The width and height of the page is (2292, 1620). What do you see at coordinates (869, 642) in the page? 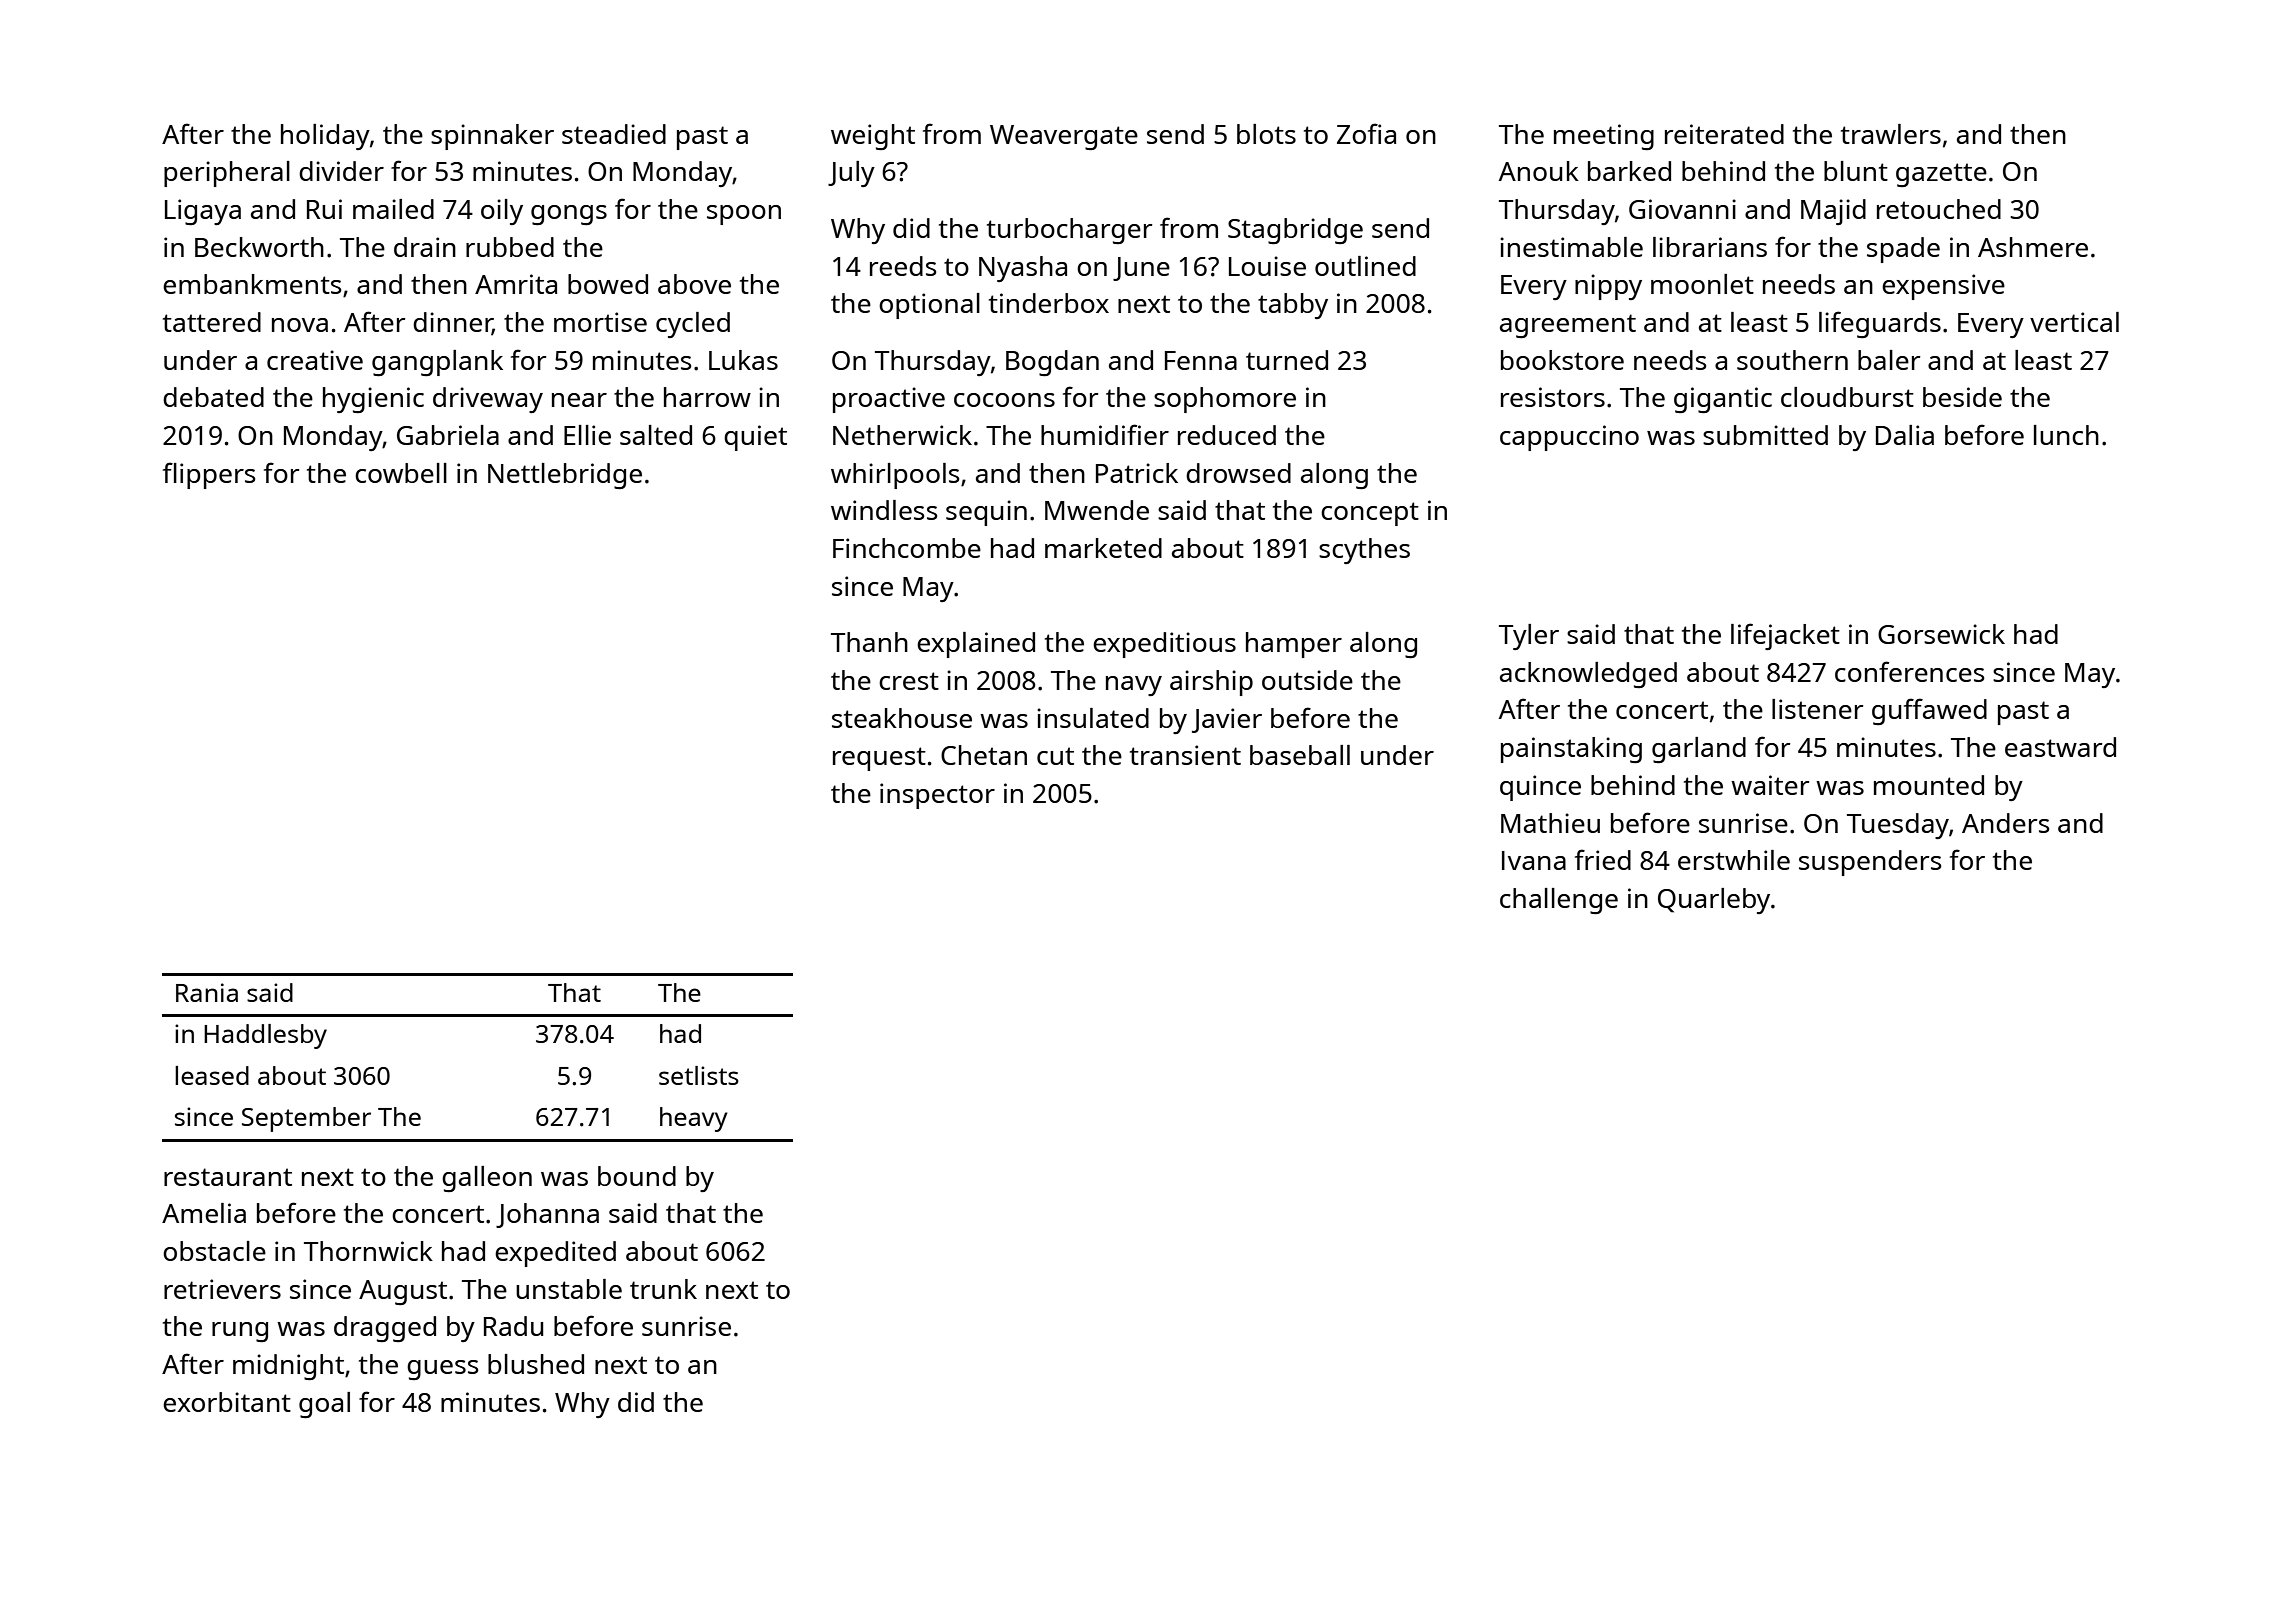
I see `Thanh` at bounding box center [869, 642].
